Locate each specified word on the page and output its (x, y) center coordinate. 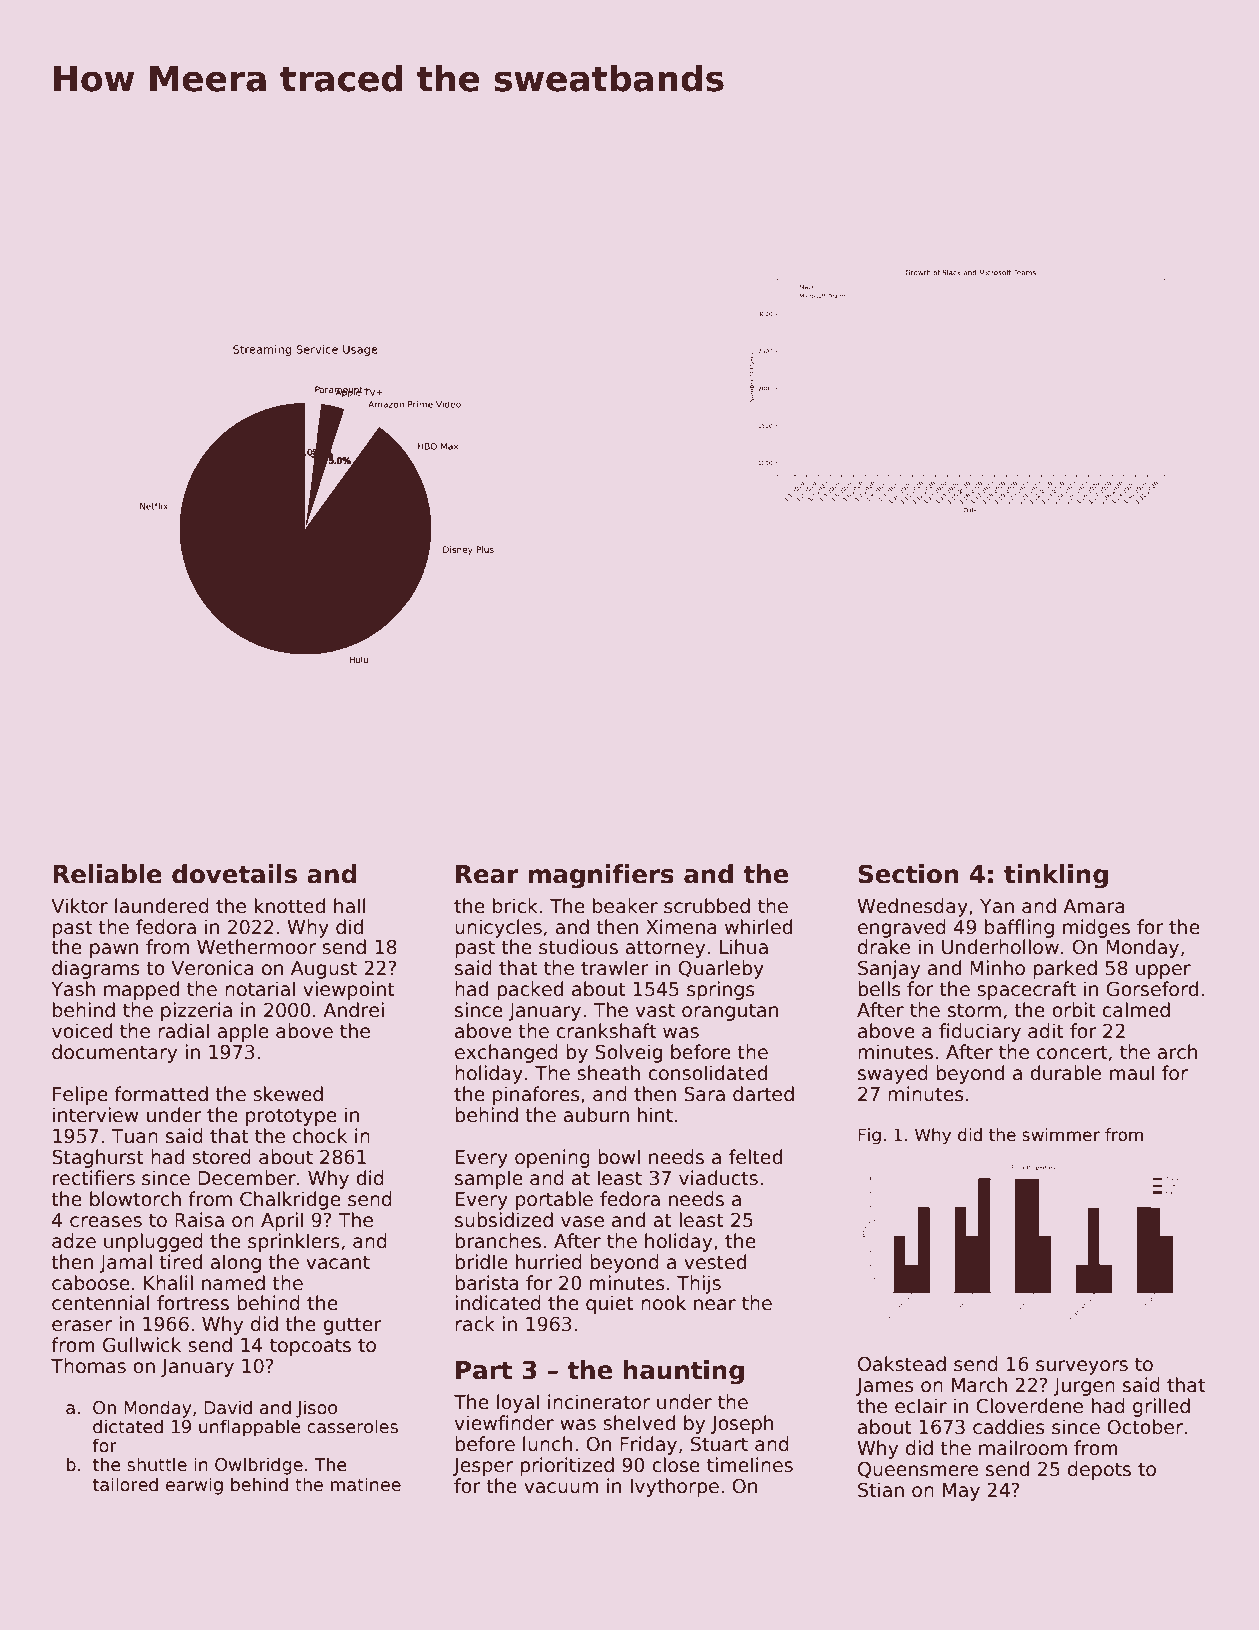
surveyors (1082, 1367)
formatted (161, 1094)
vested (715, 1262)
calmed (1136, 1010)
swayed (893, 1074)
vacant (338, 1262)
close (676, 1465)
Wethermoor (256, 947)
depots (1099, 1470)
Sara (704, 1094)
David (228, 1407)
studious (578, 947)
